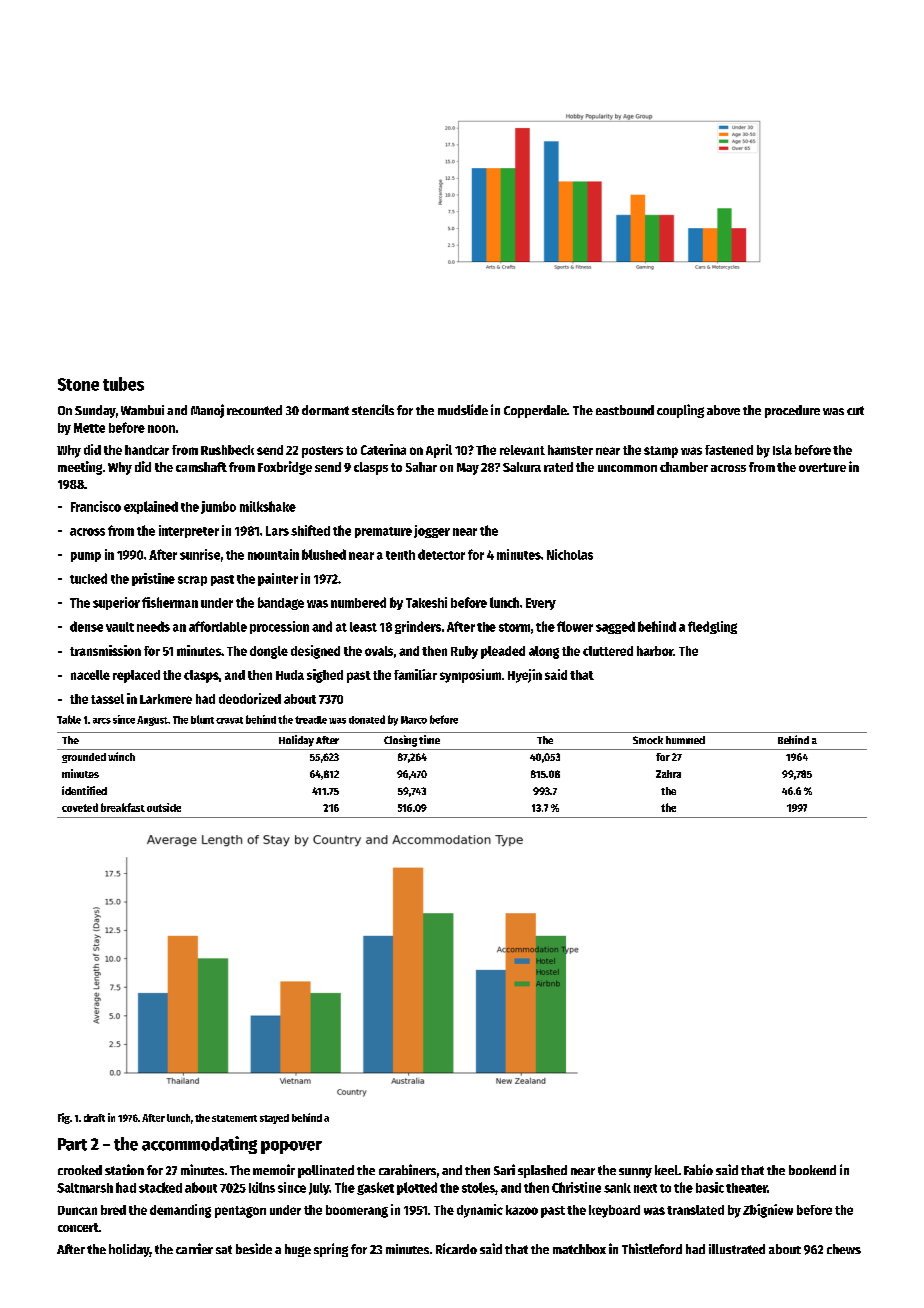 The image size is (924, 1308). Describe the element at coordinates (153, 579) in the document. I see `pristine` at that location.
